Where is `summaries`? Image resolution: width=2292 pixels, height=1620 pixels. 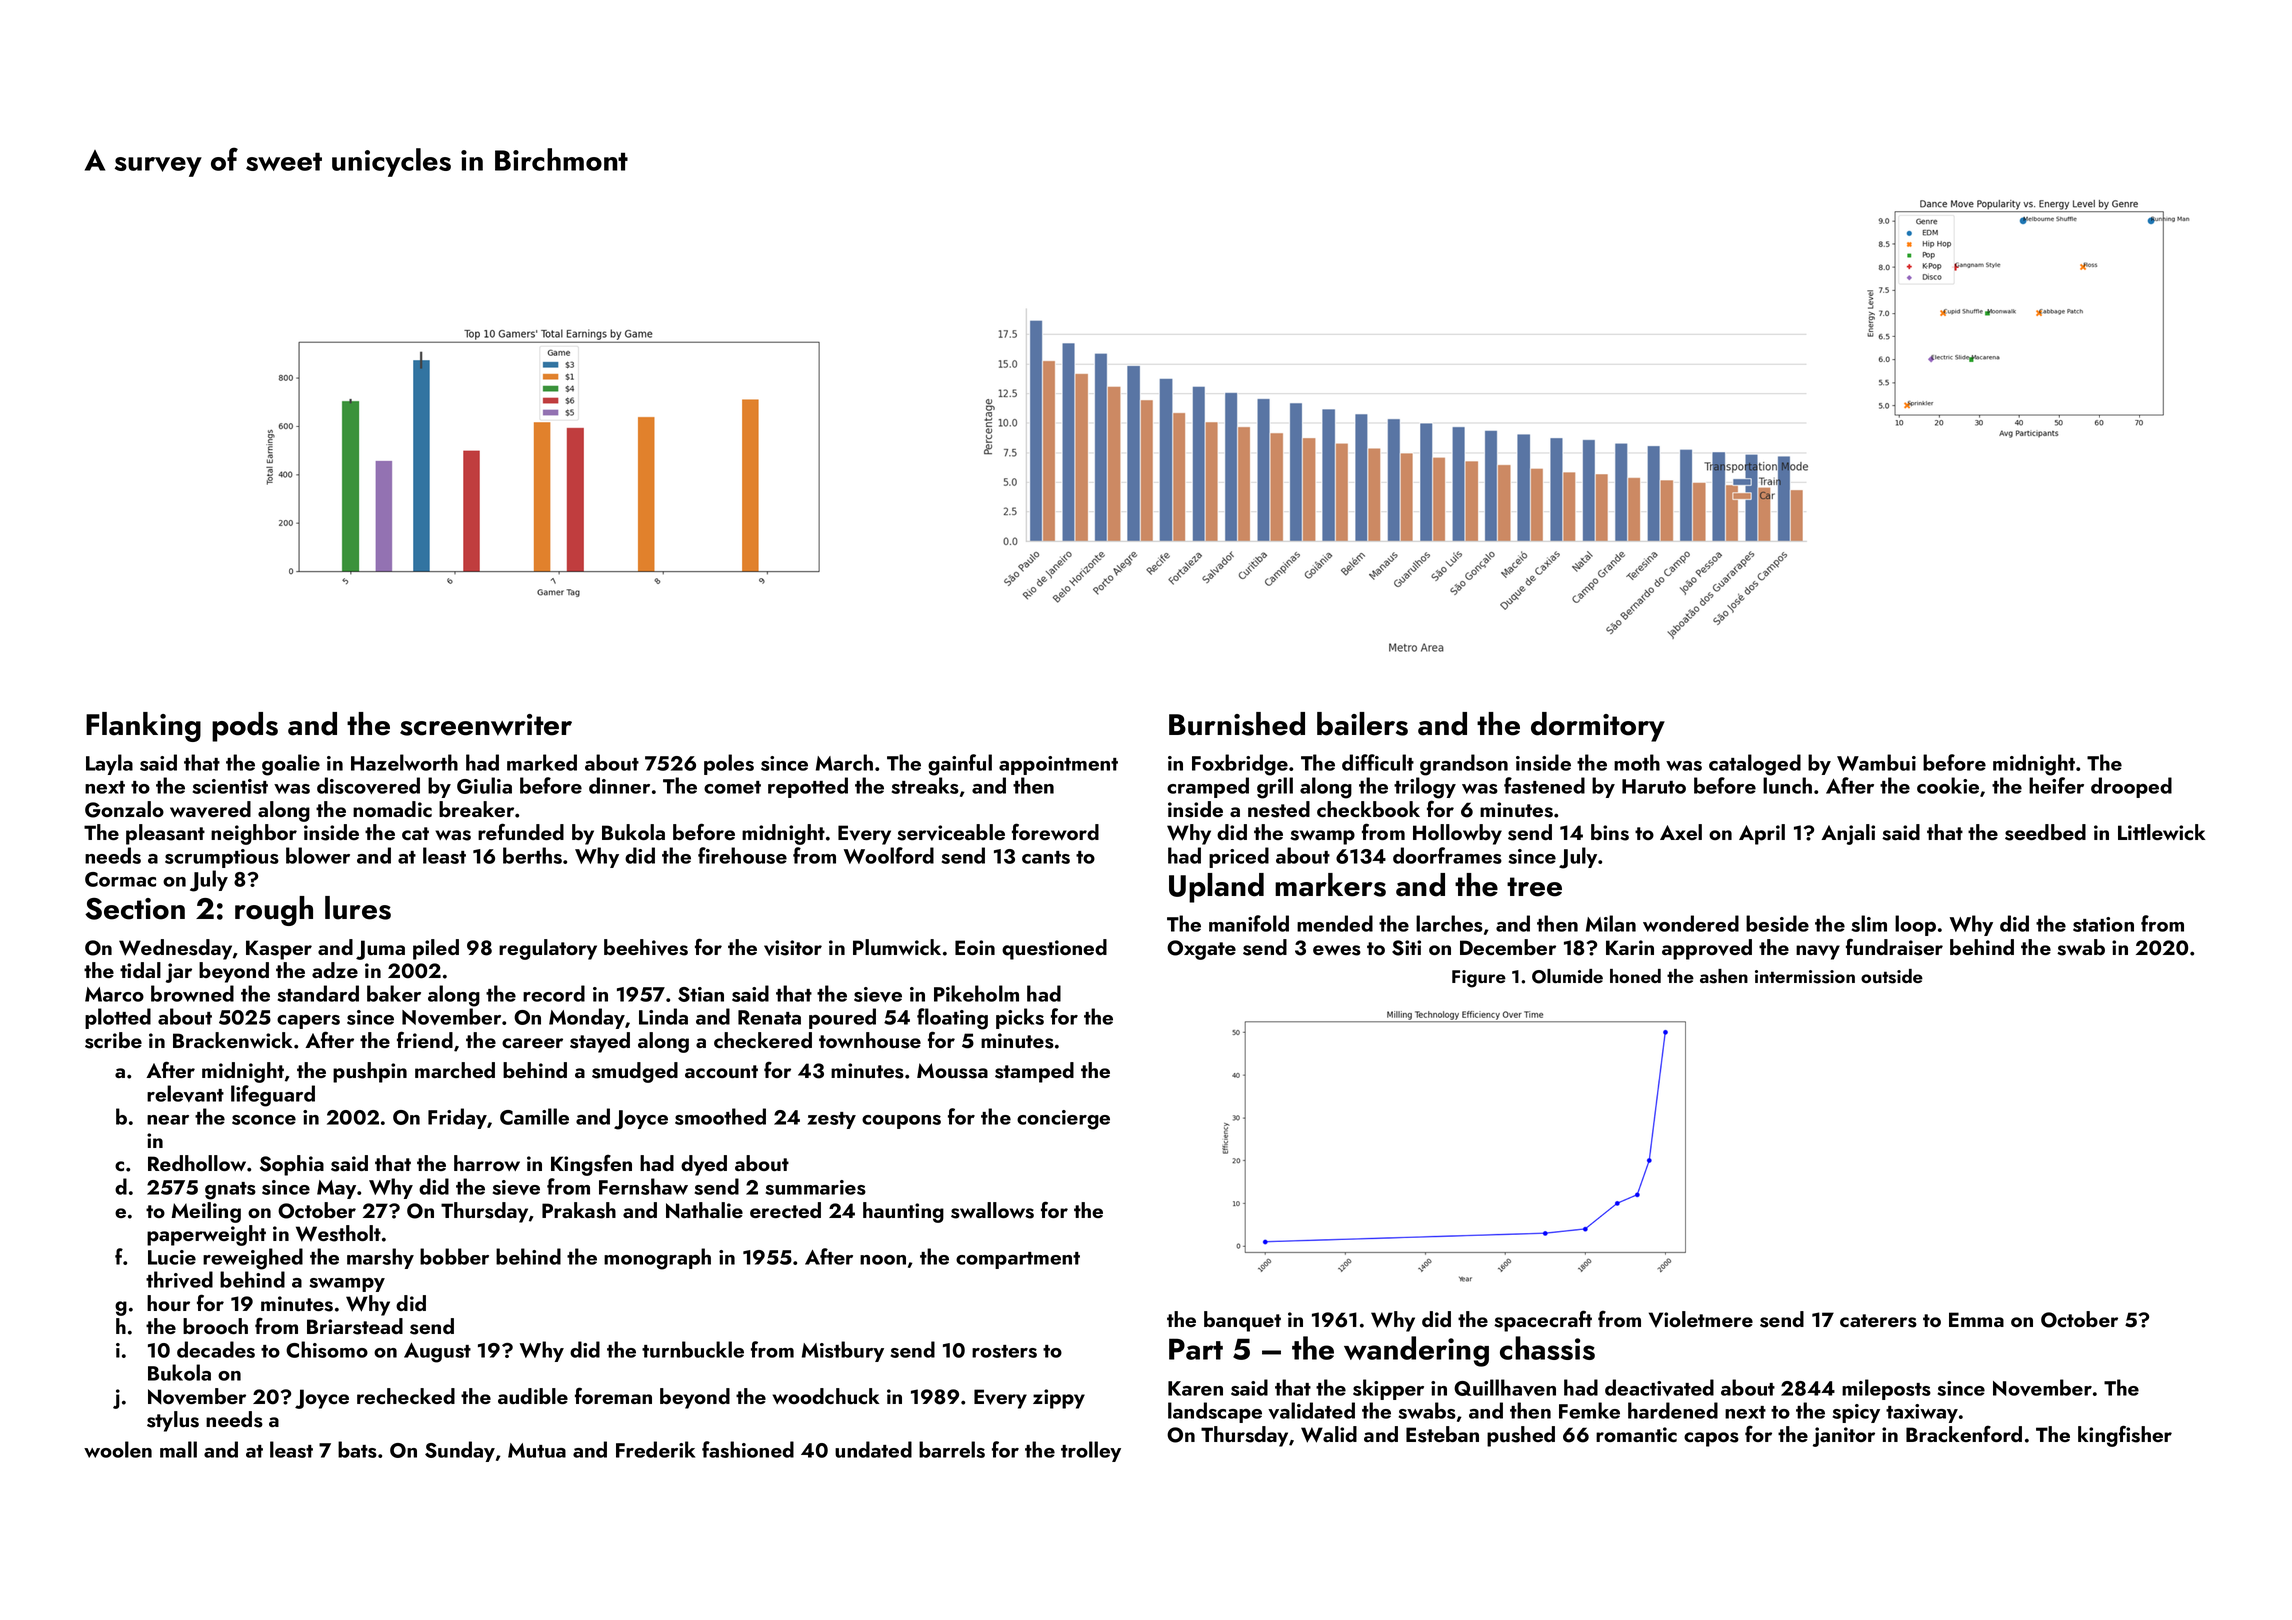 summaries is located at coordinates (816, 1187).
